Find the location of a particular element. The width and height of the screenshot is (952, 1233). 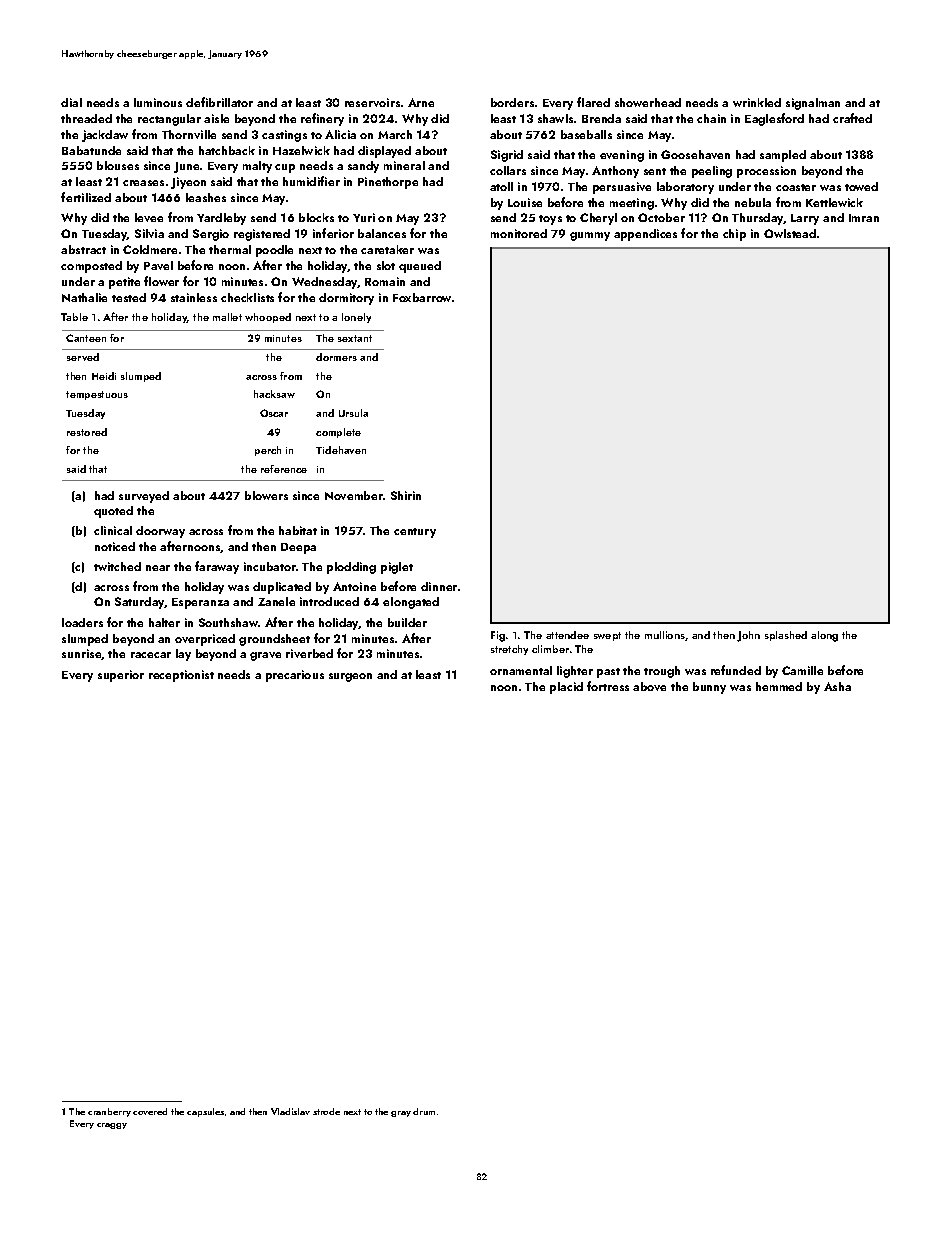

surgeon is located at coordinates (350, 677).
